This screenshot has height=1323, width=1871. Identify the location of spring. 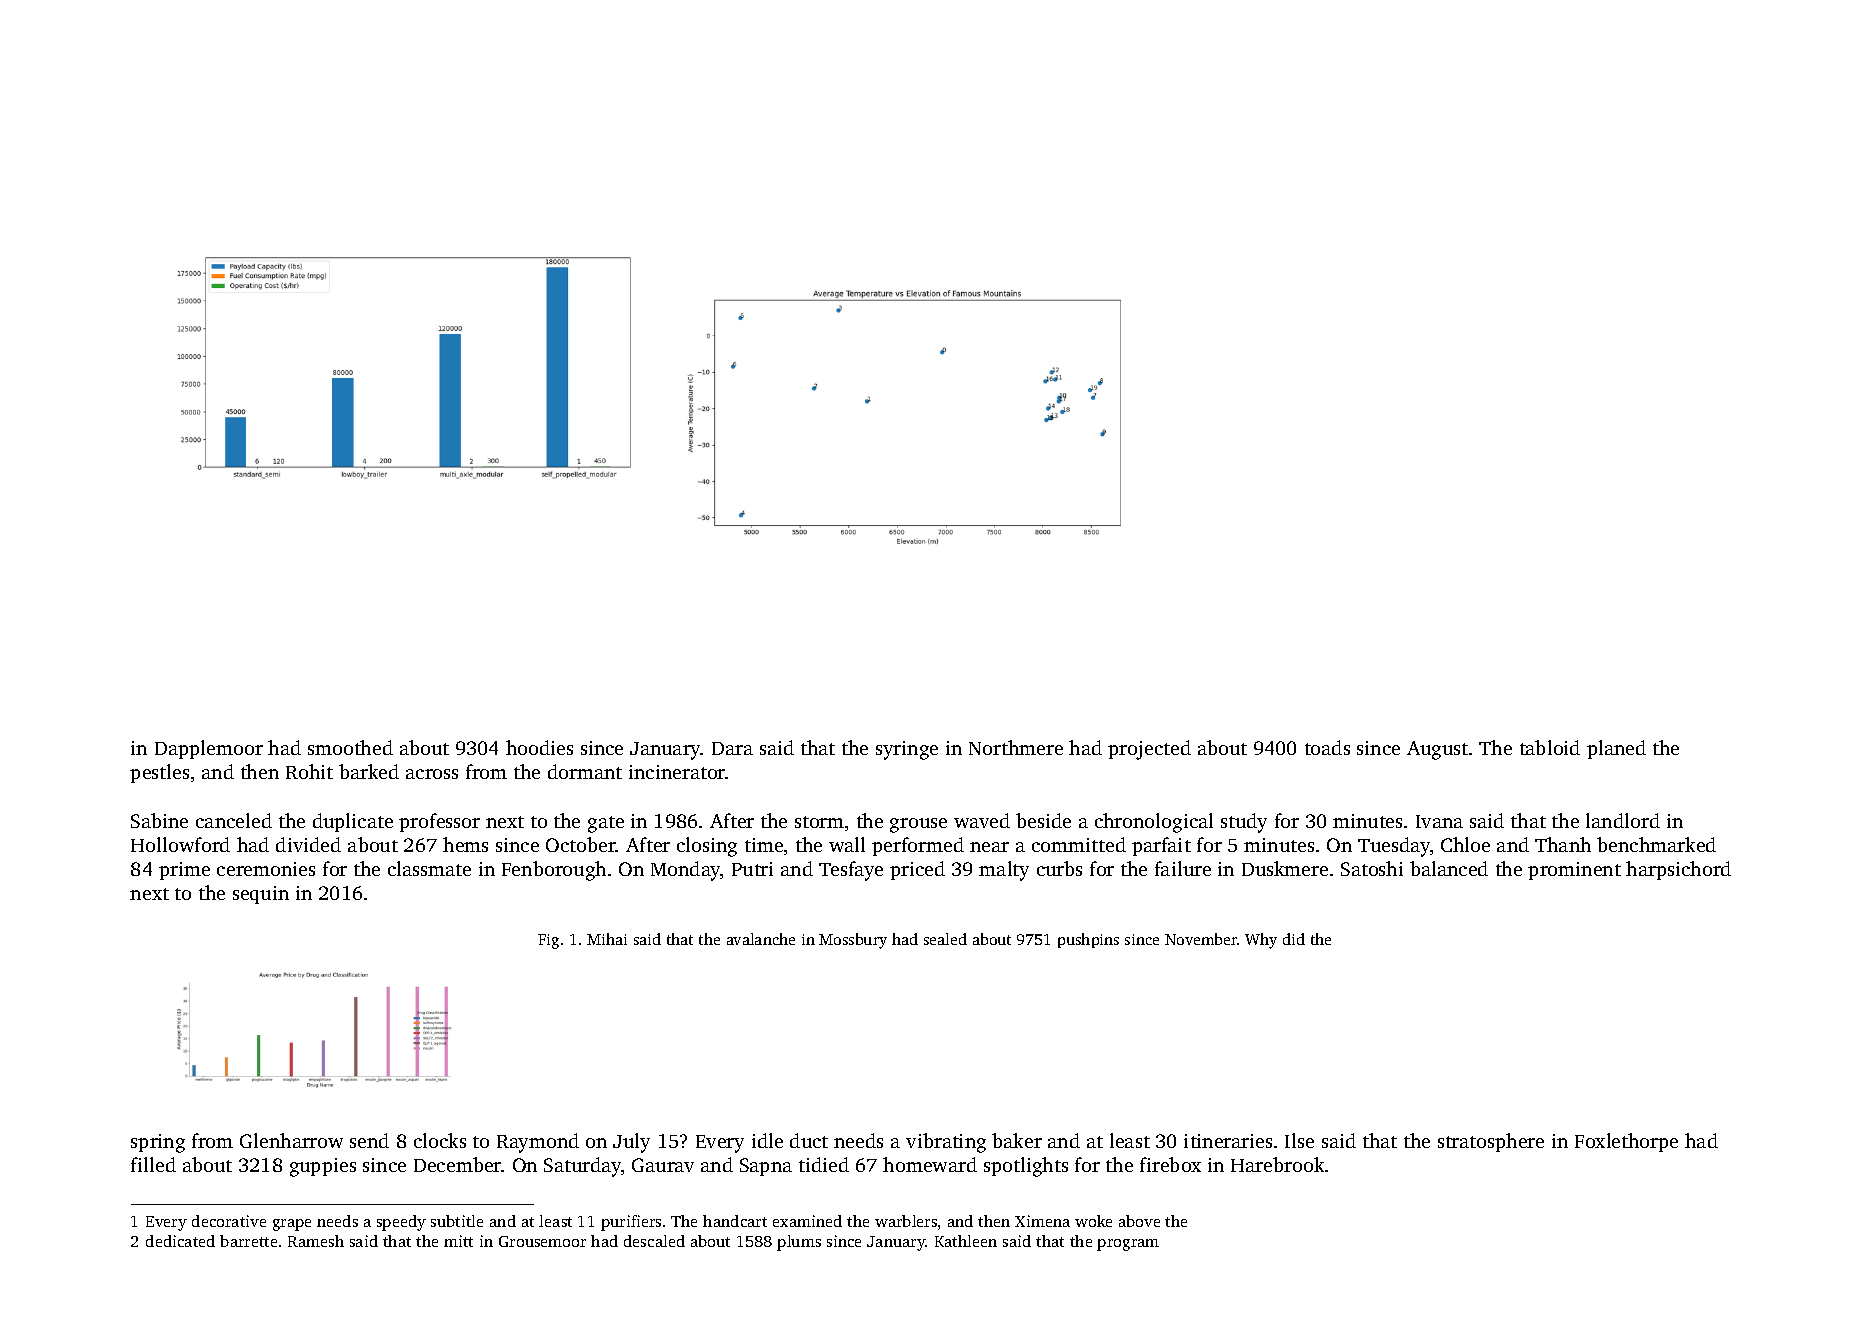
(158, 1143).
